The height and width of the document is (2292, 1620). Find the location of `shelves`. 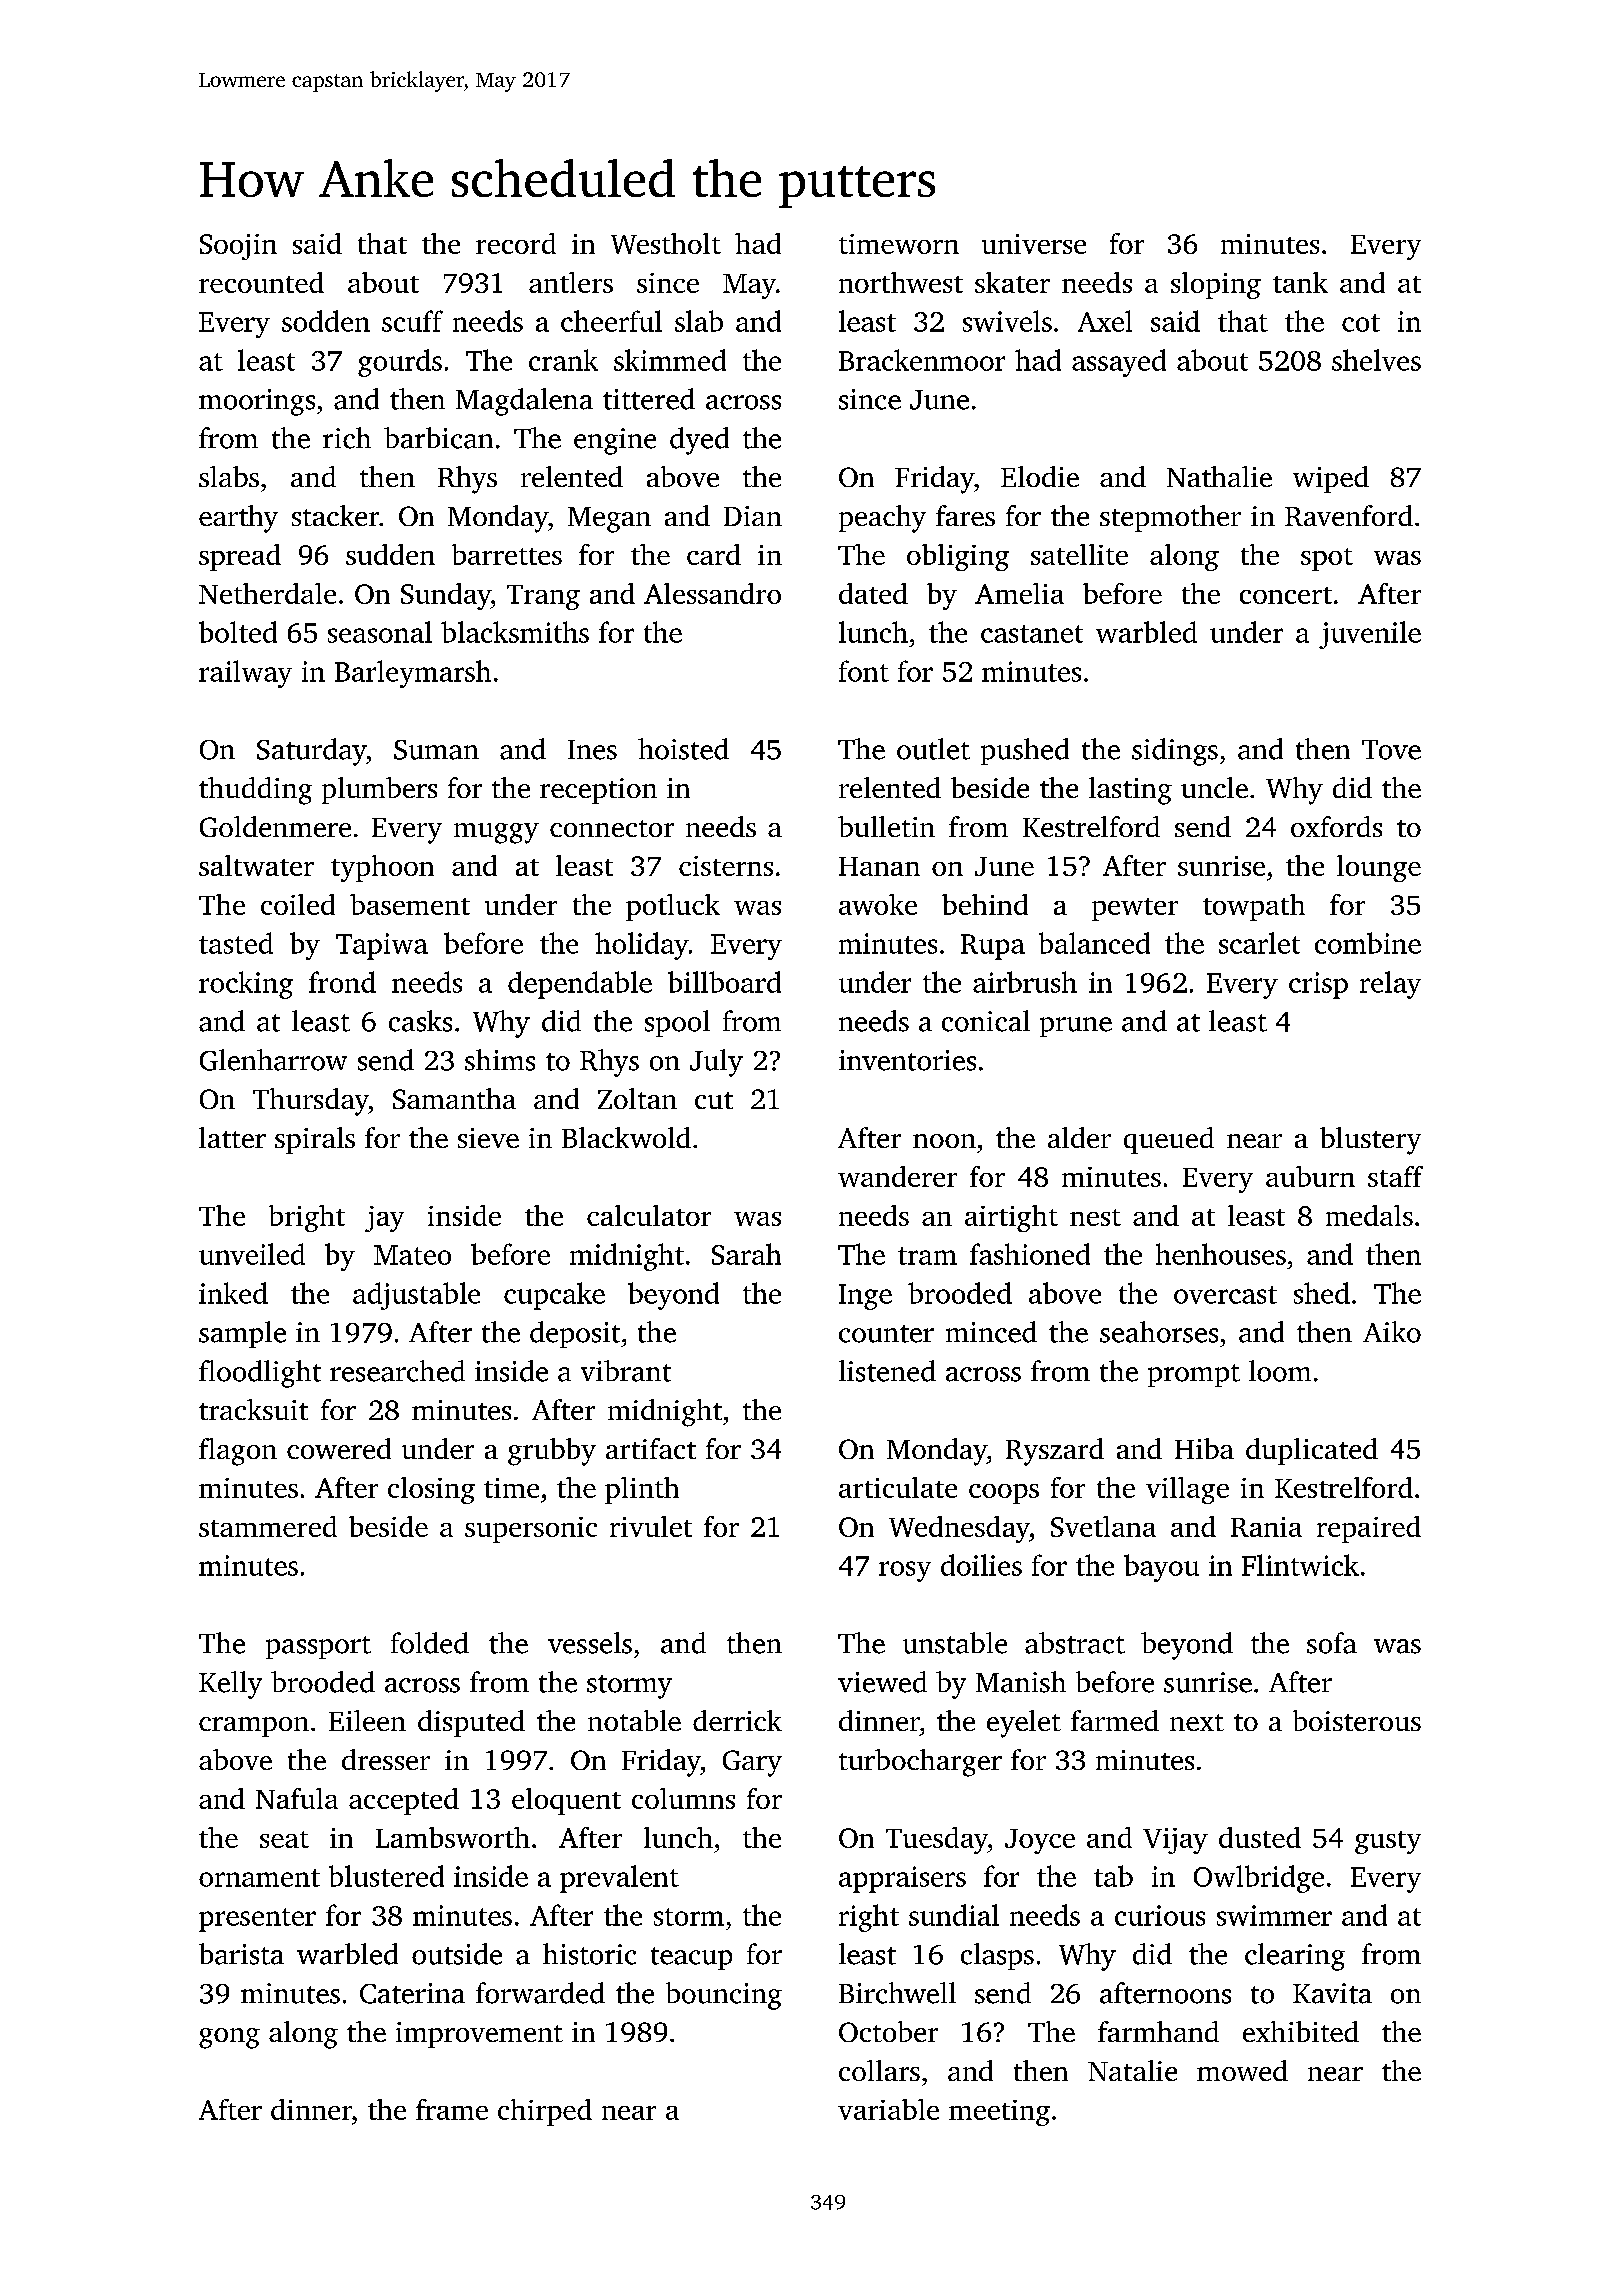

shelves is located at coordinates (1376, 360).
